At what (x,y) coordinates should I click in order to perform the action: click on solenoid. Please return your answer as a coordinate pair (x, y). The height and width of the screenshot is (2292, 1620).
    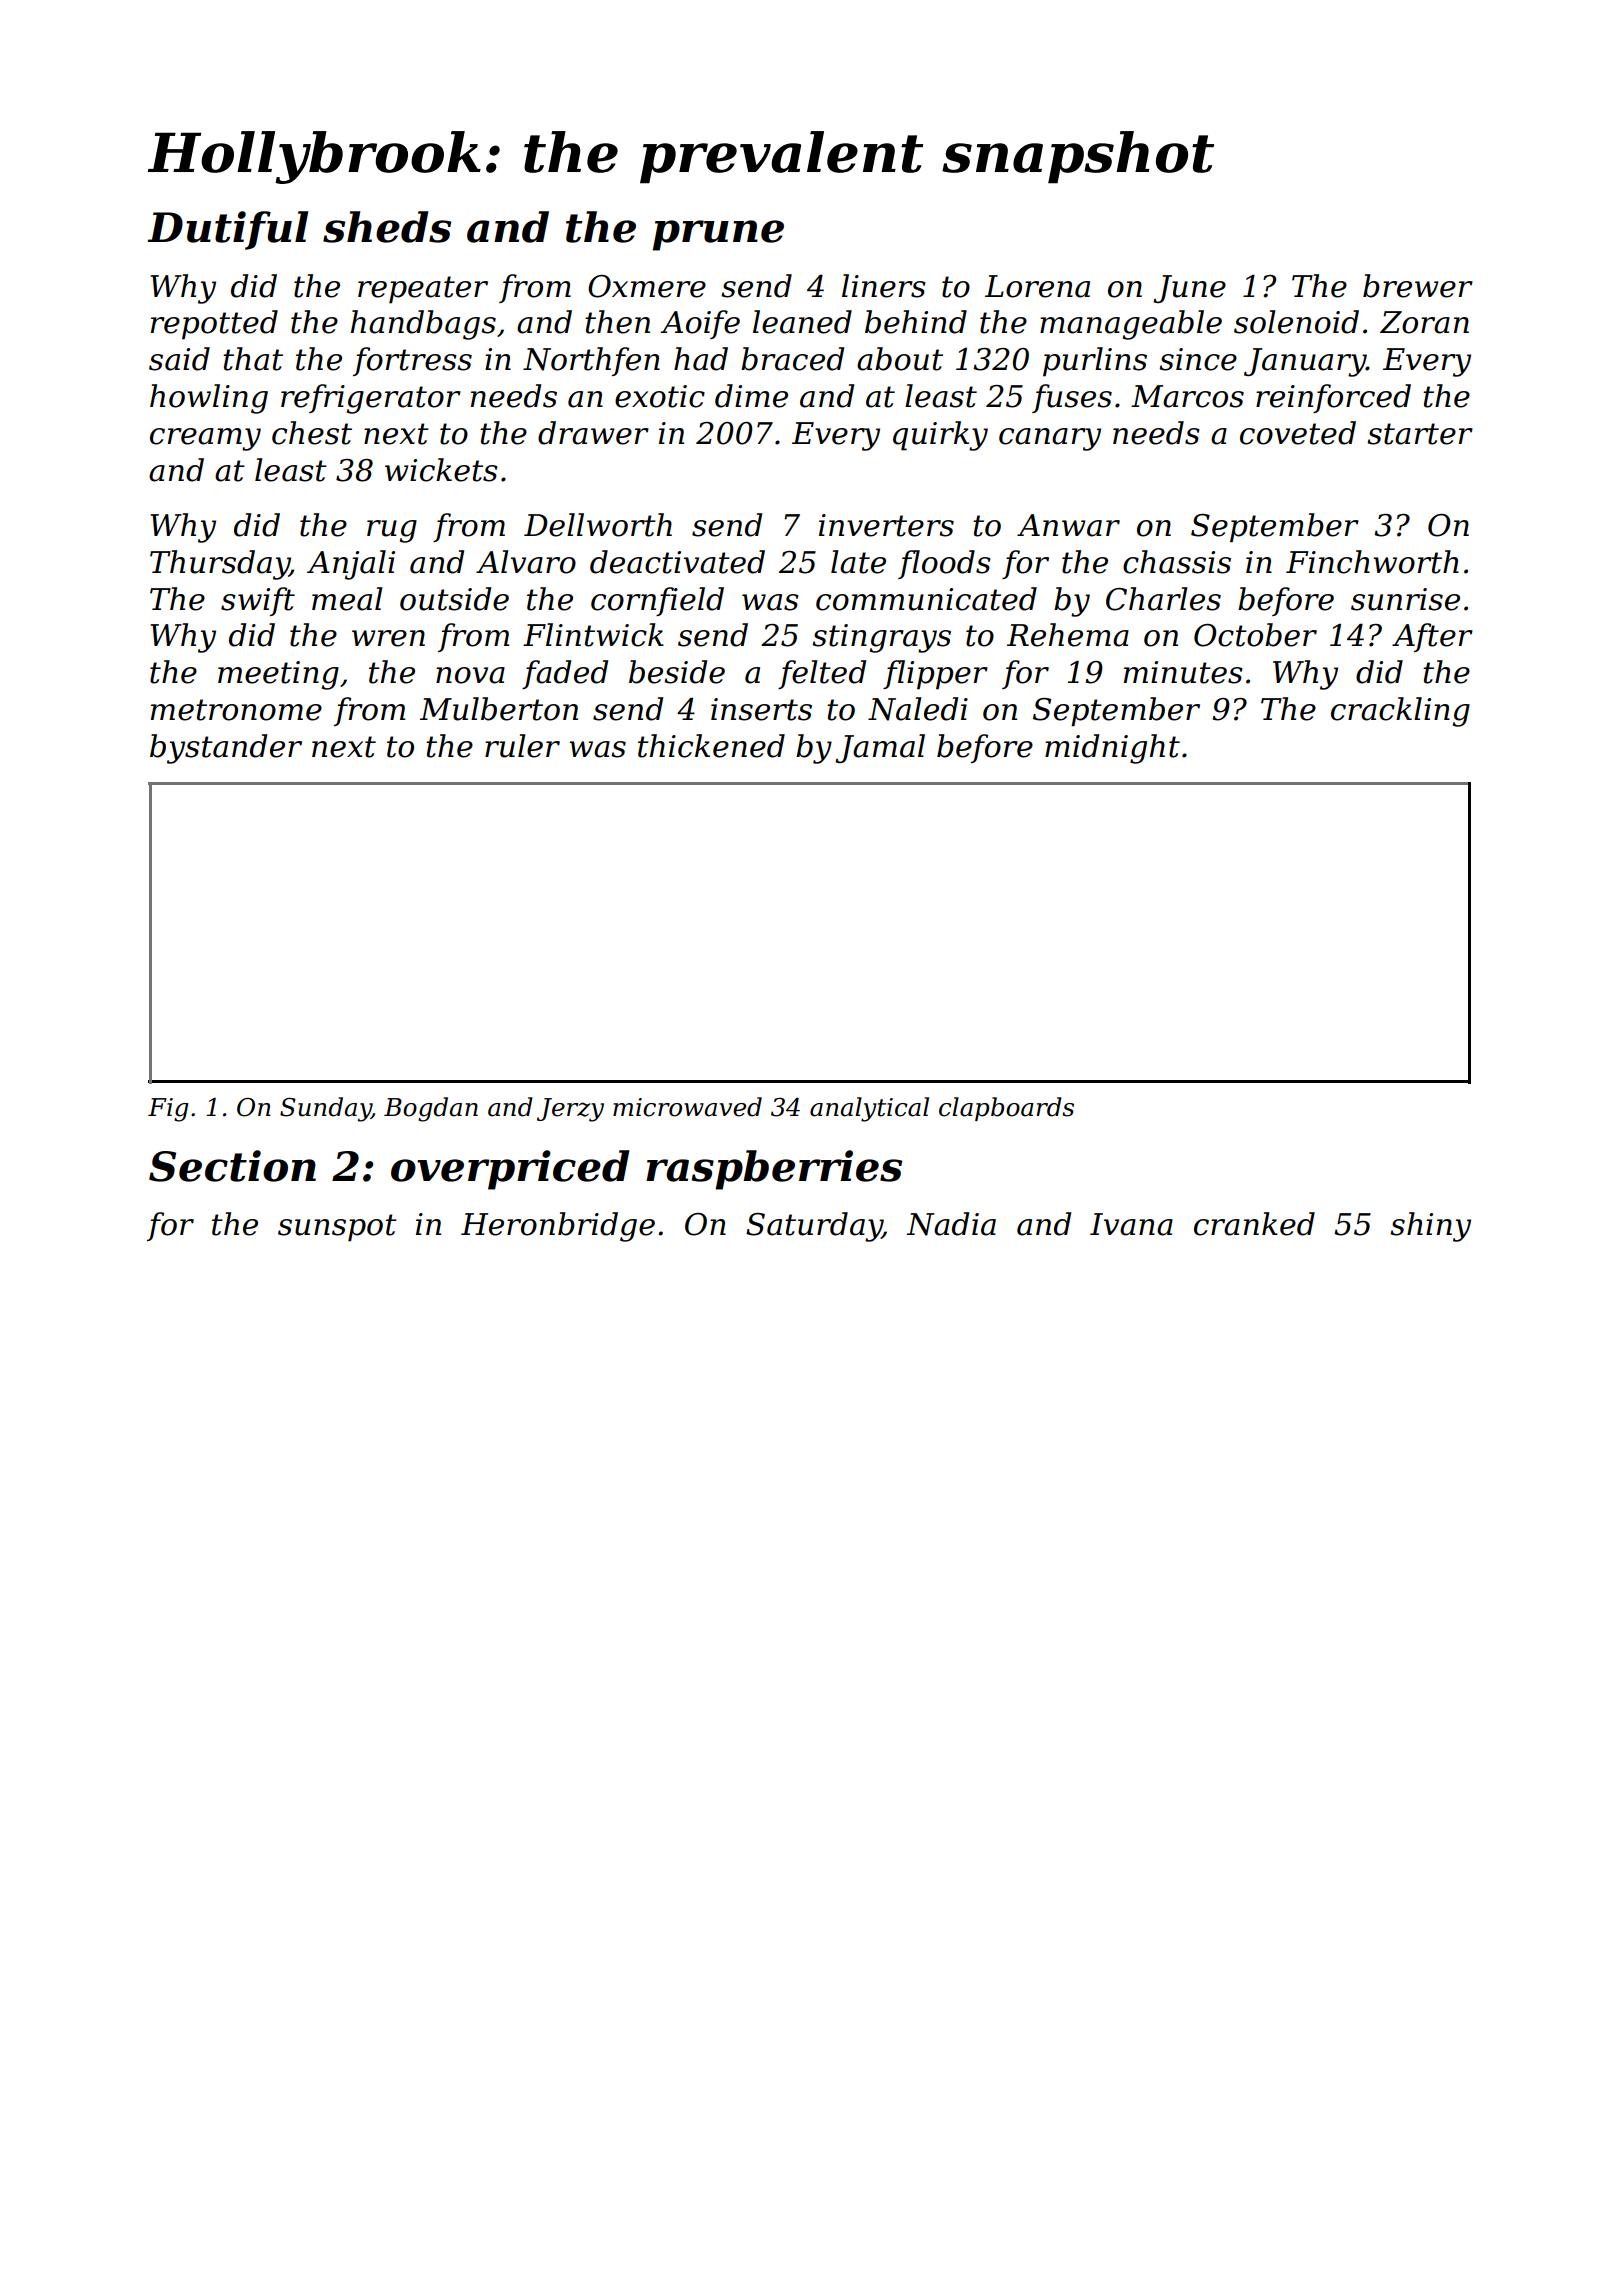
    Looking at the image, I should click on (1296, 322).
